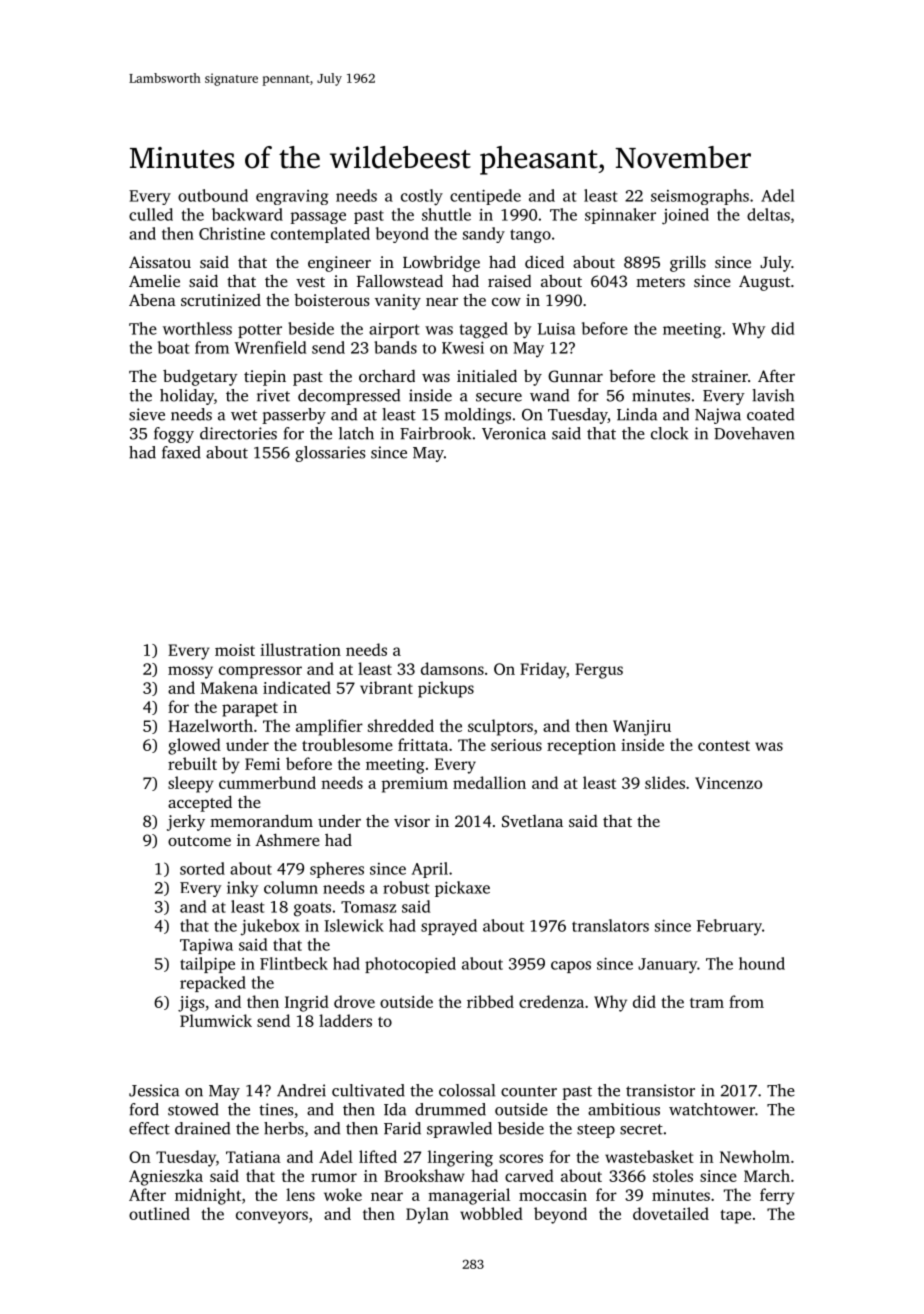 The width and height of the page is (924, 1314). I want to click on conveyors, so click(272, 1217).
